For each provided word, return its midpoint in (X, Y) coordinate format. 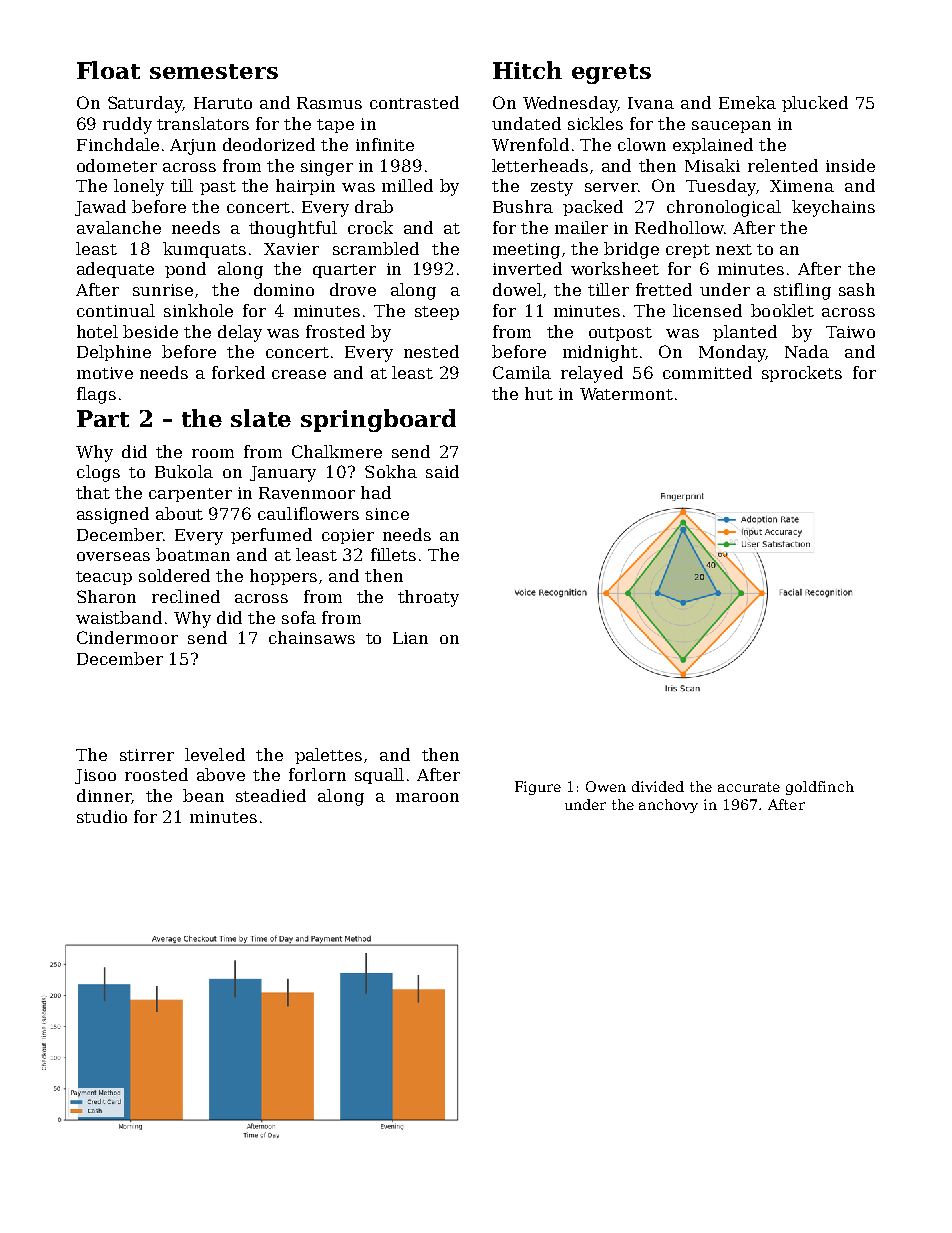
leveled (215, 754)
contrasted (414, 102)
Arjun (193, 147)
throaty (428, 598)
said (442, 471)
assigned (113, 515)
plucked (815, 104)
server (611, 187)
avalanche (119, 227)
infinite (385, 144)
